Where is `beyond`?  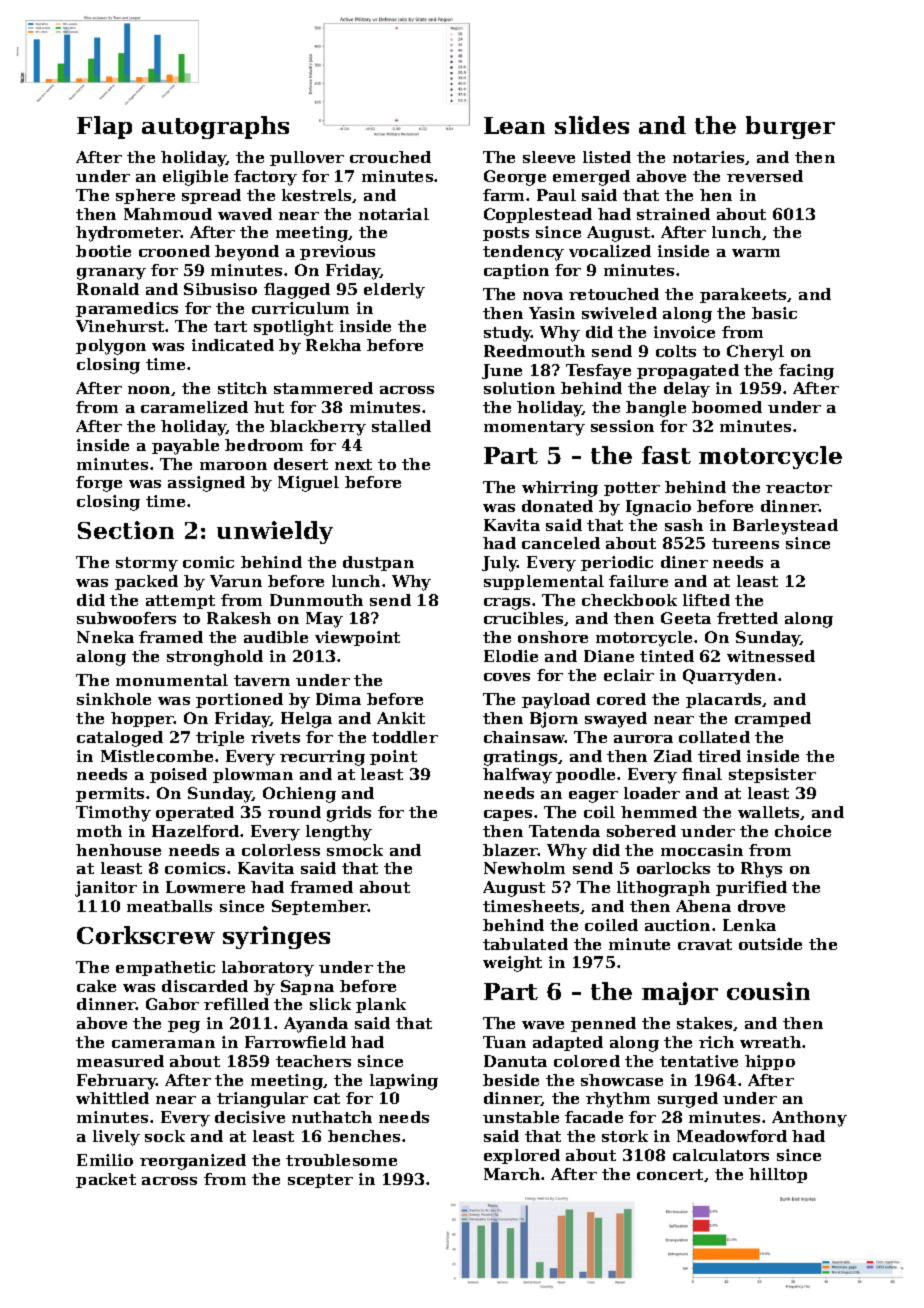 beyond is located at coordinates (247, 253).
